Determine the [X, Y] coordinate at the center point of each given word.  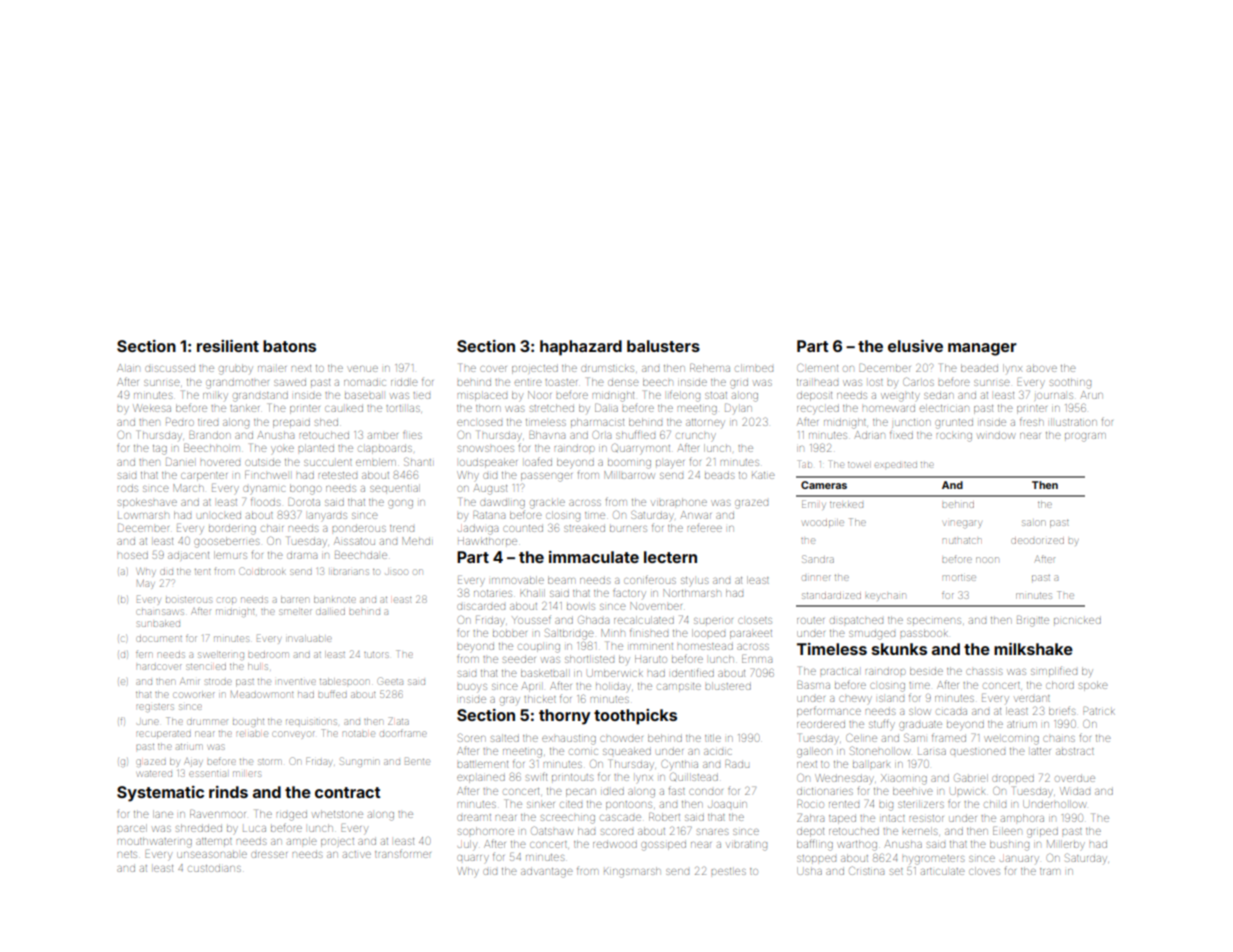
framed [949, 737]
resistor [927, 818]
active [357, 854]
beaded [979, 368]
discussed [170, 369]
